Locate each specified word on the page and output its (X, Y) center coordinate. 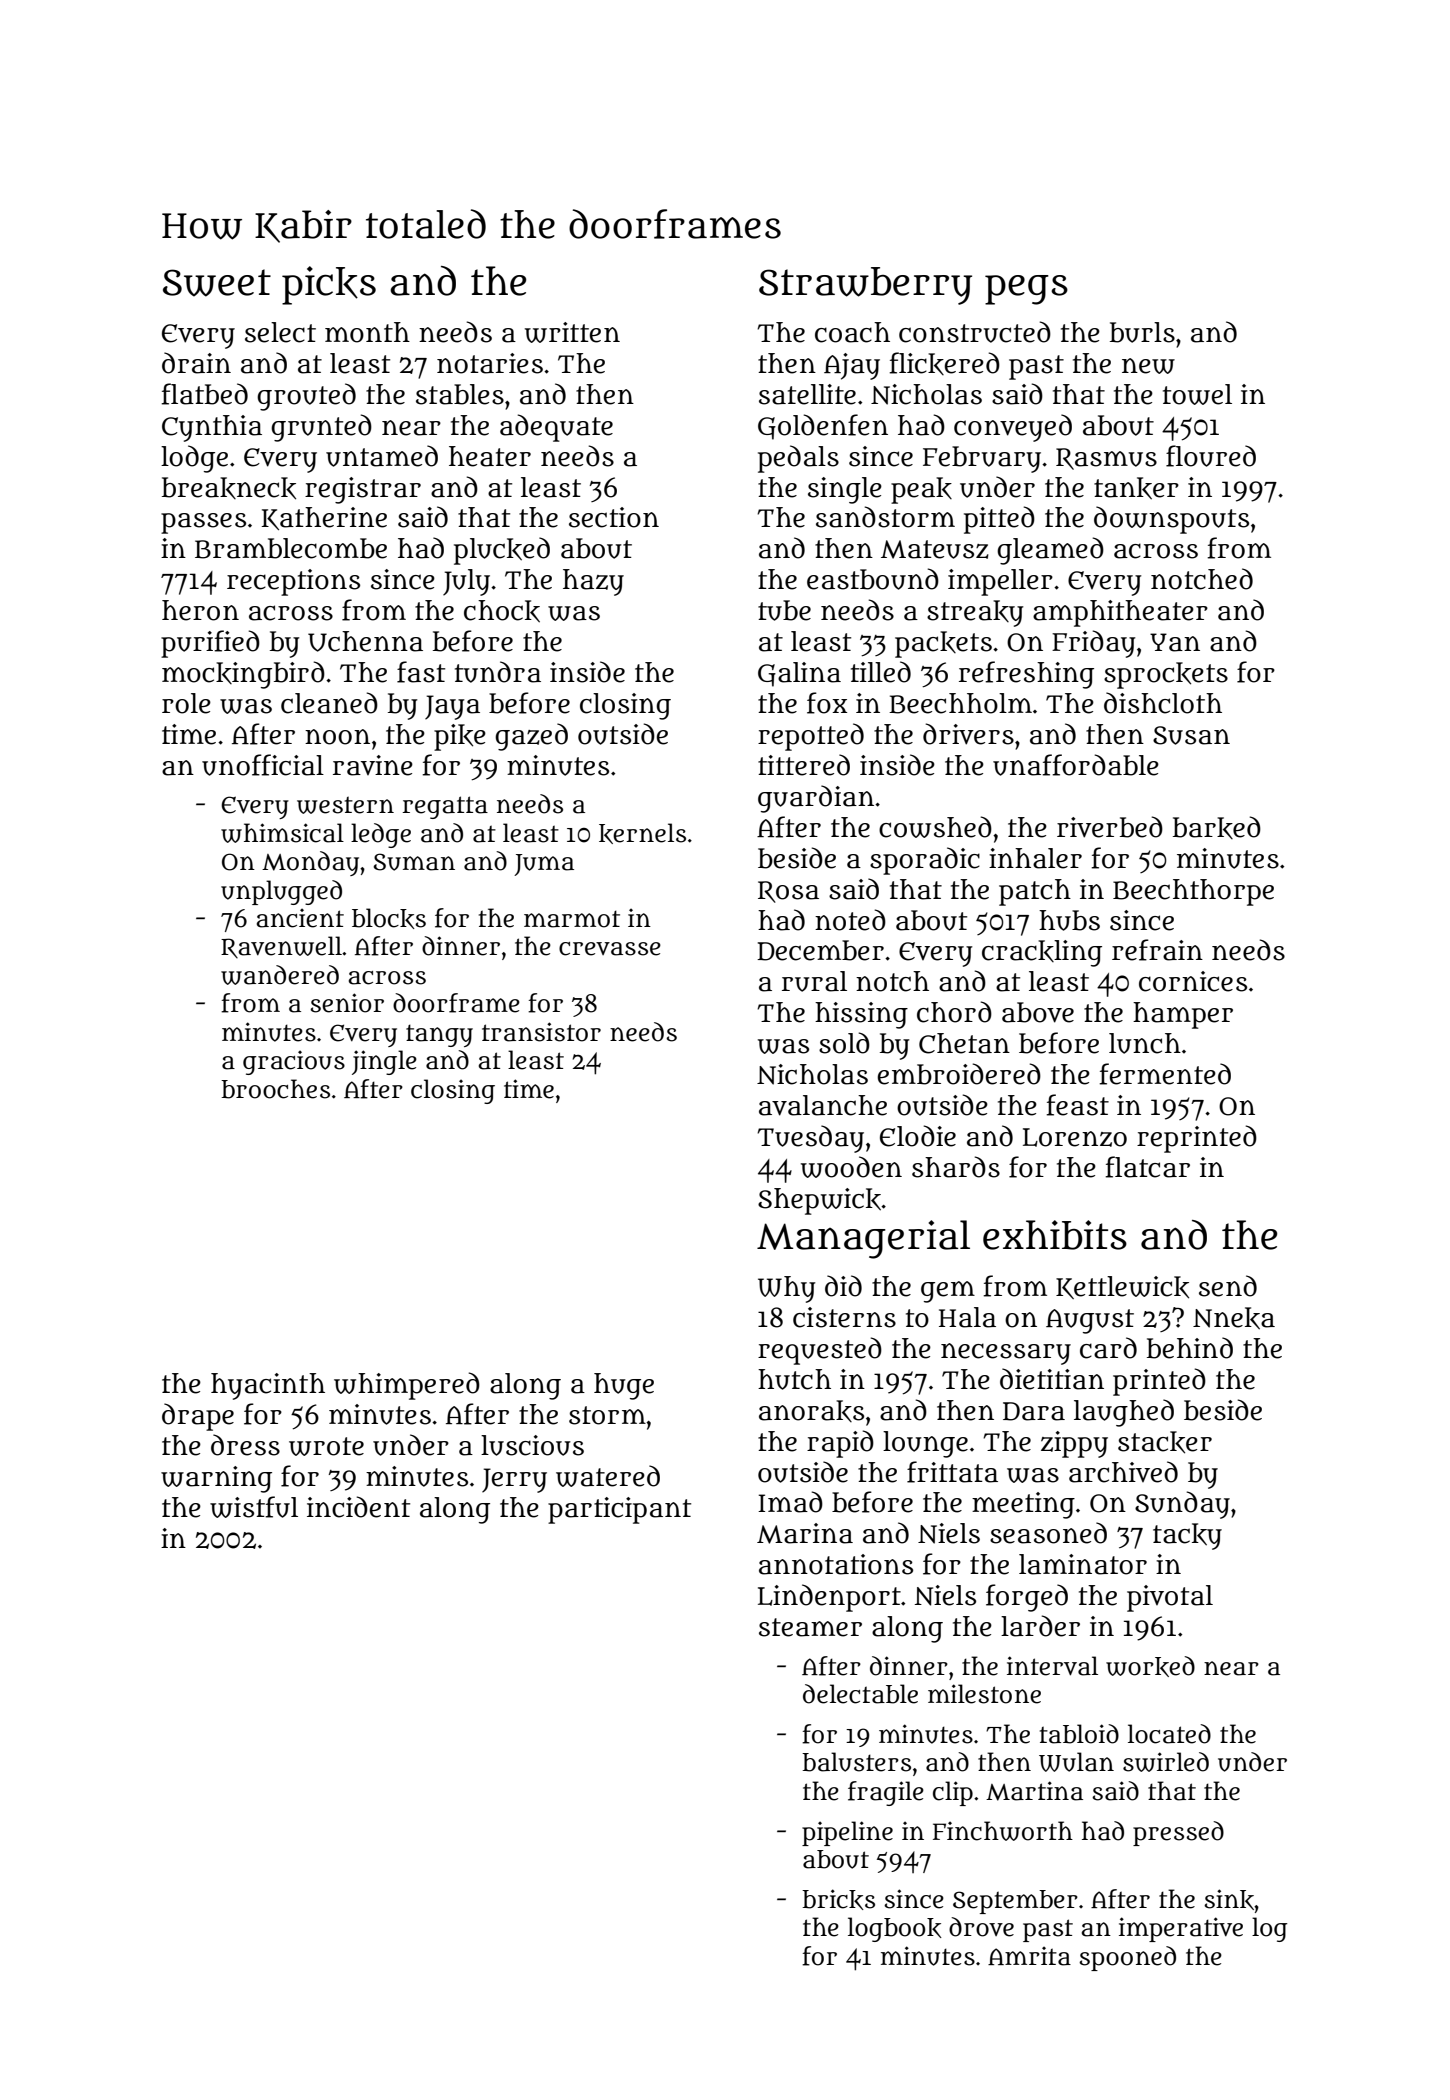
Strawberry (865, 286)
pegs (1026, 290)
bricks (838, 1899)
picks (329, 285)
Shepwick (820, 1201)
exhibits (1055, 1235)
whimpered (407, 1386)
